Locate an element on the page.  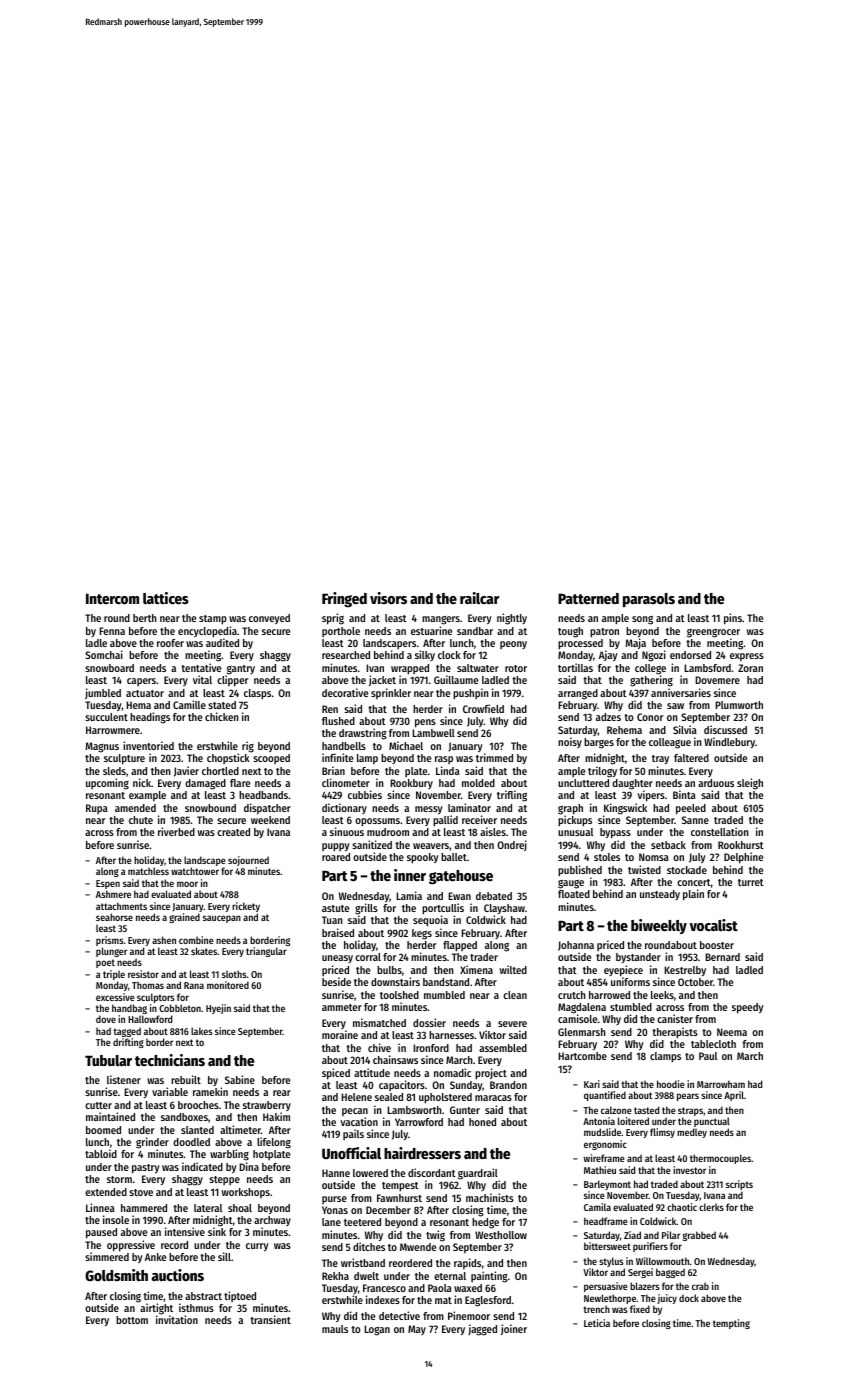
wrapped is located at coordinates (410, 669).
